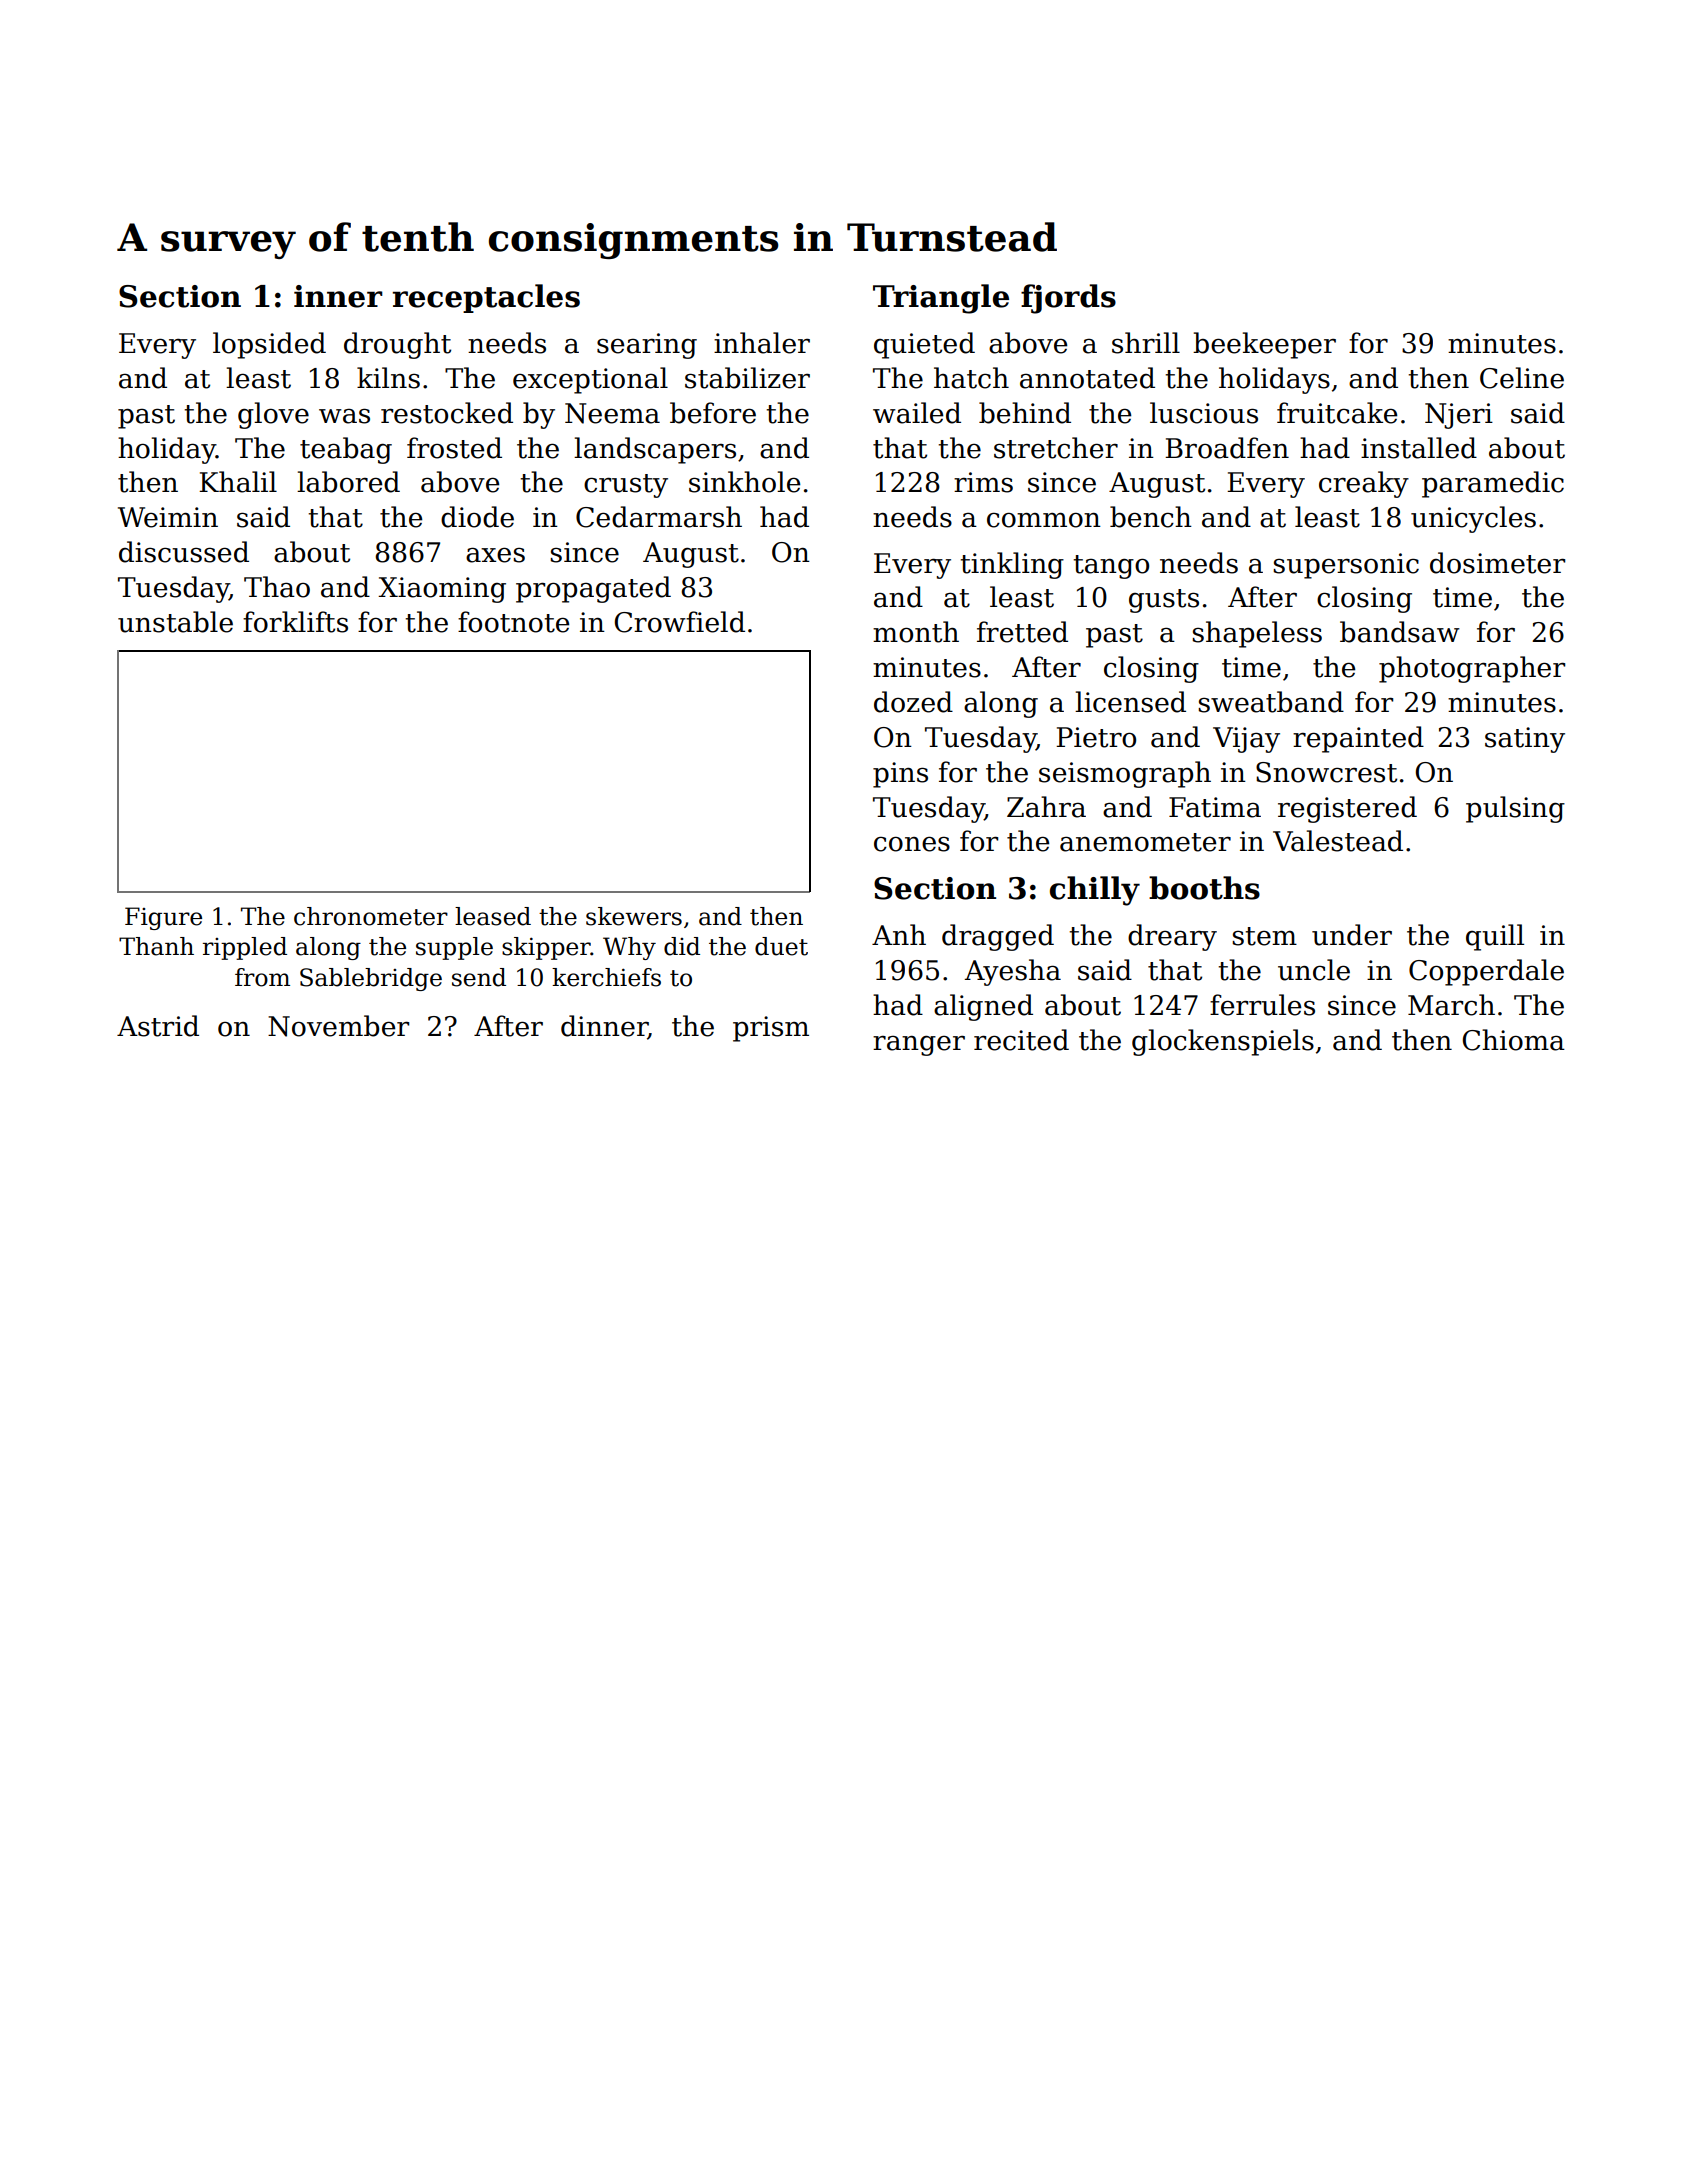 The image size is (1683, 2178). Describe the element at coordinates (1271, 702) in the page. I see `sweatband` at that location.
